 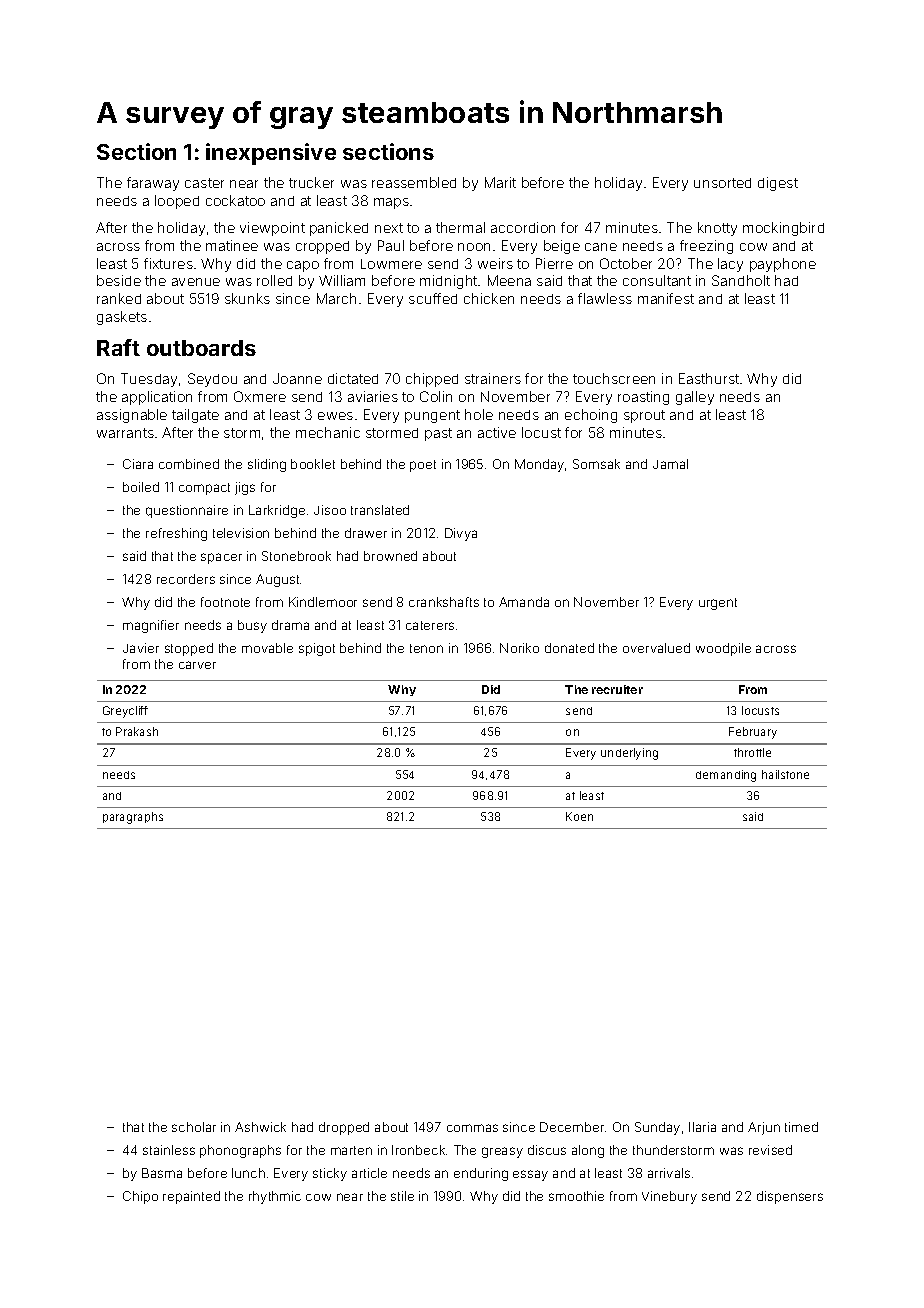 What do you see at coordinates (197, 665) in the image?
I see `carver` at bounding box center [197, 665].
